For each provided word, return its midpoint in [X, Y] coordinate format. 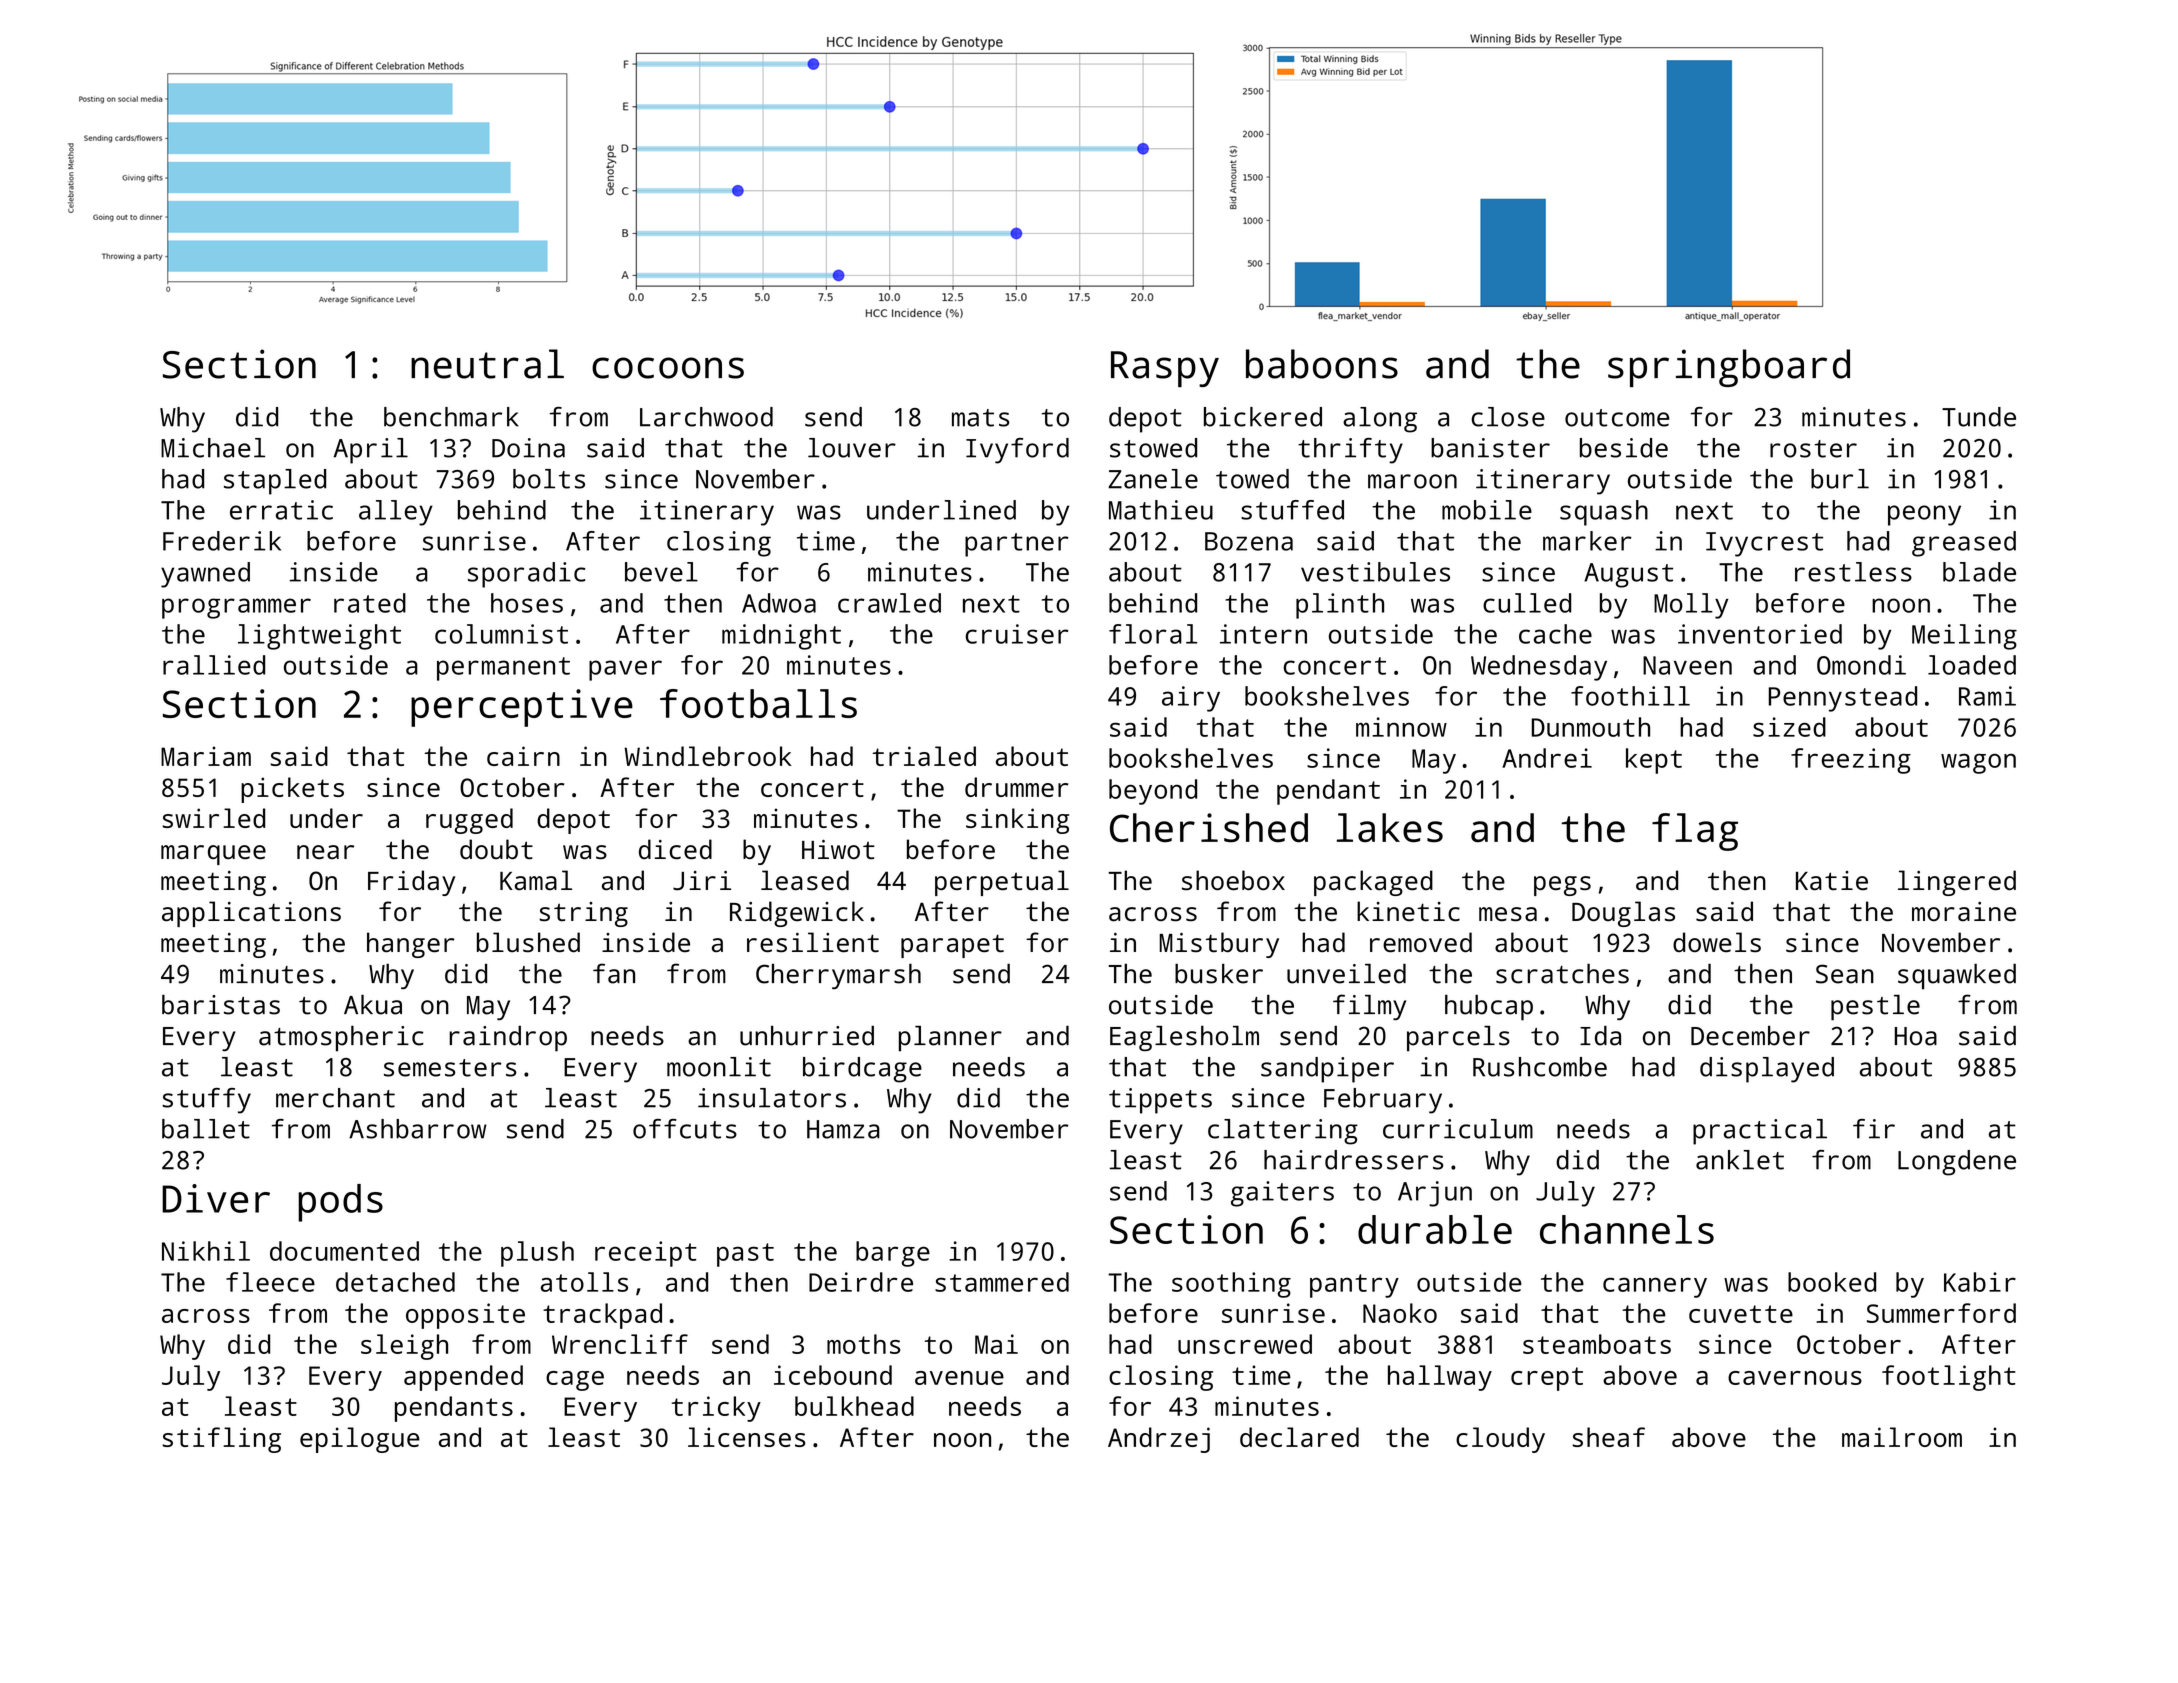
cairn [523, 756]
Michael [213, 448]
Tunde [1979, 417]
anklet [1740, 1160]
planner [950, 1039]
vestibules [1375, 572]
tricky [716, 1409]
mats [981, 418]
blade [1979, 572]
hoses [527, 603]
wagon [1978, 763]
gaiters [1282, 1194]
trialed [924, 756]
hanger [410, 945]
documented [344, 1251]
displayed [1767, 1070]
